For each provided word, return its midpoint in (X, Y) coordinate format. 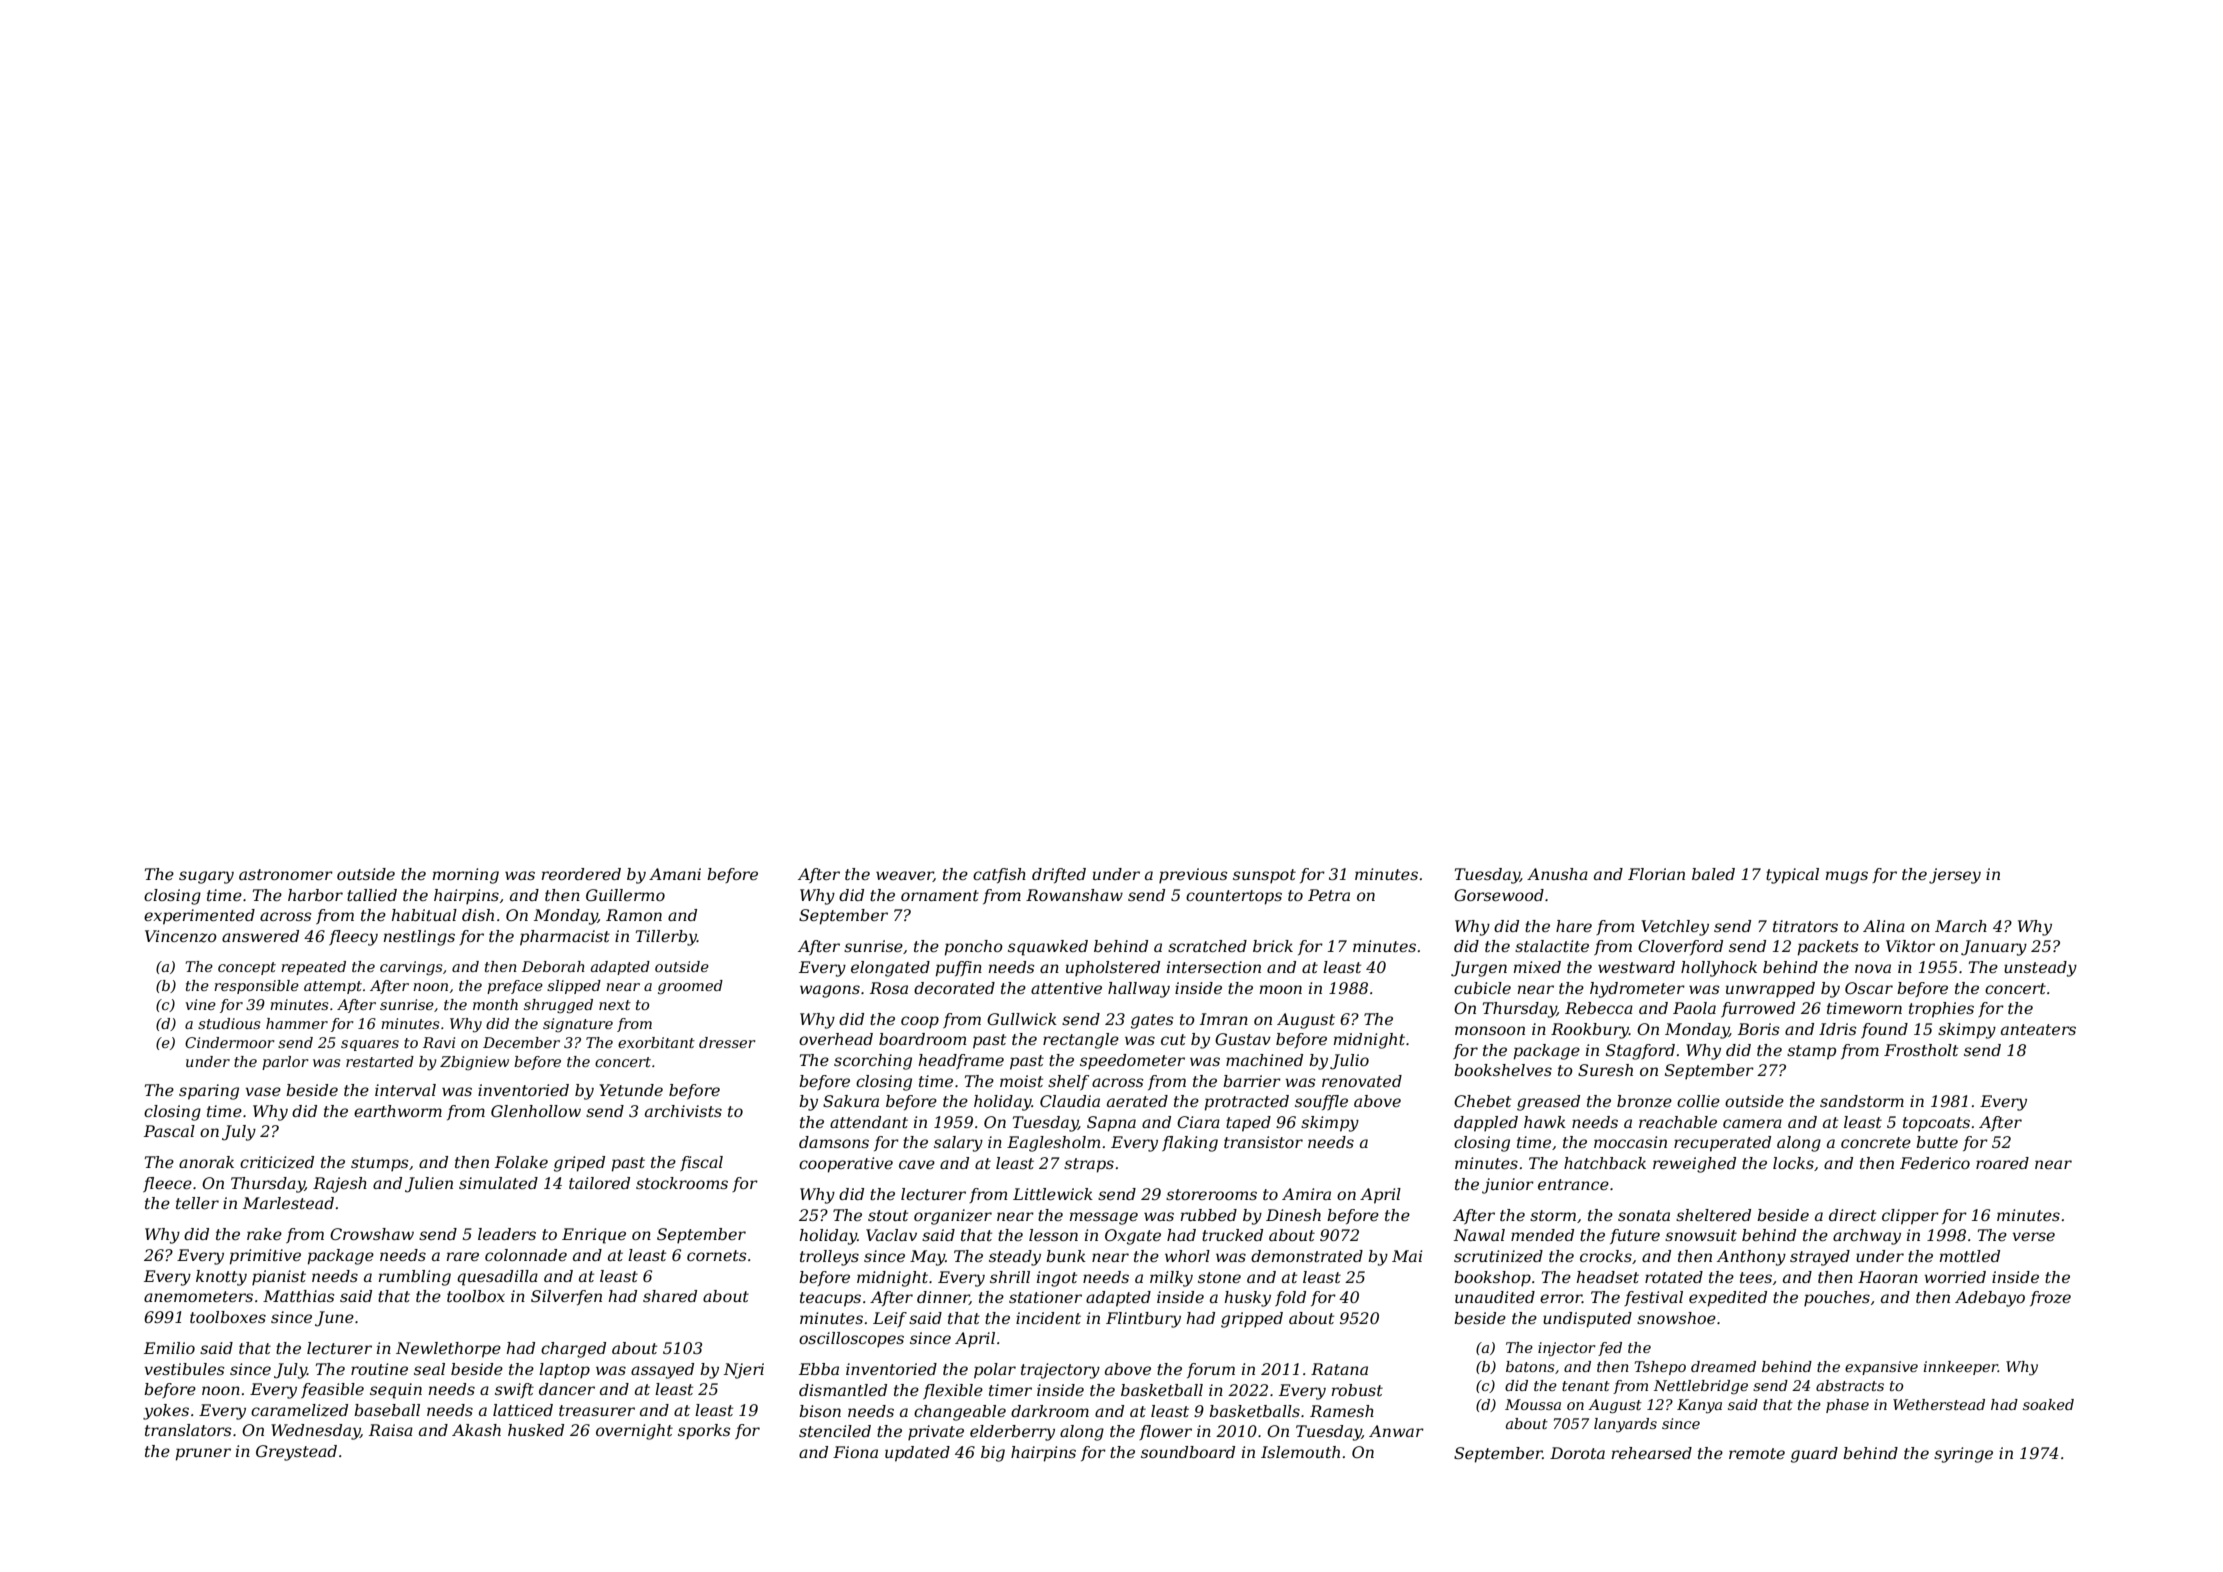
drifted (1059, 875)
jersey (1955, 876)
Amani (675, 874)
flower (1165, 1432)
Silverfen (566, 1297)
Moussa (1533, 1404)
